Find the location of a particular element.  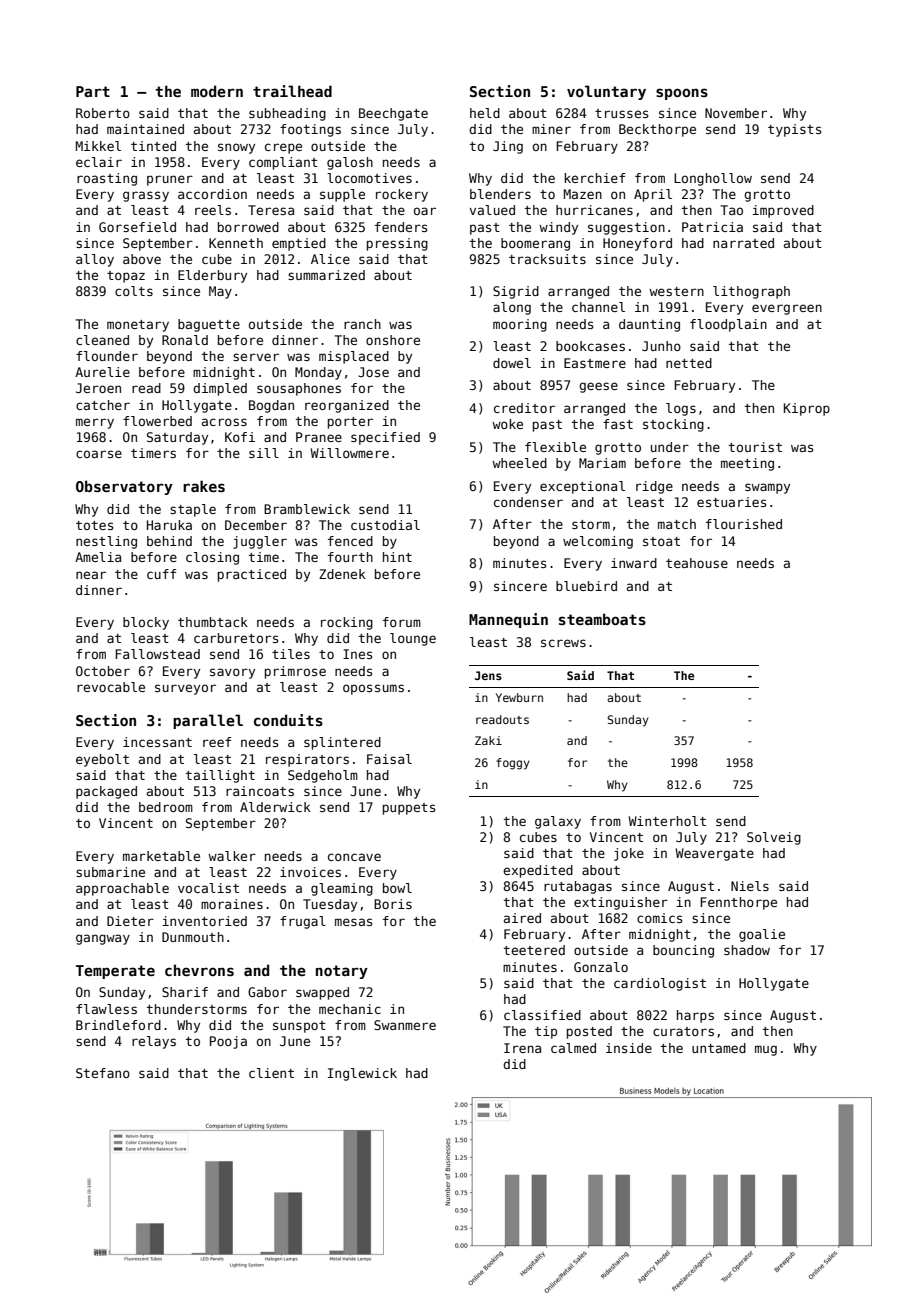

blocky is located at coordinates (146, 623).
